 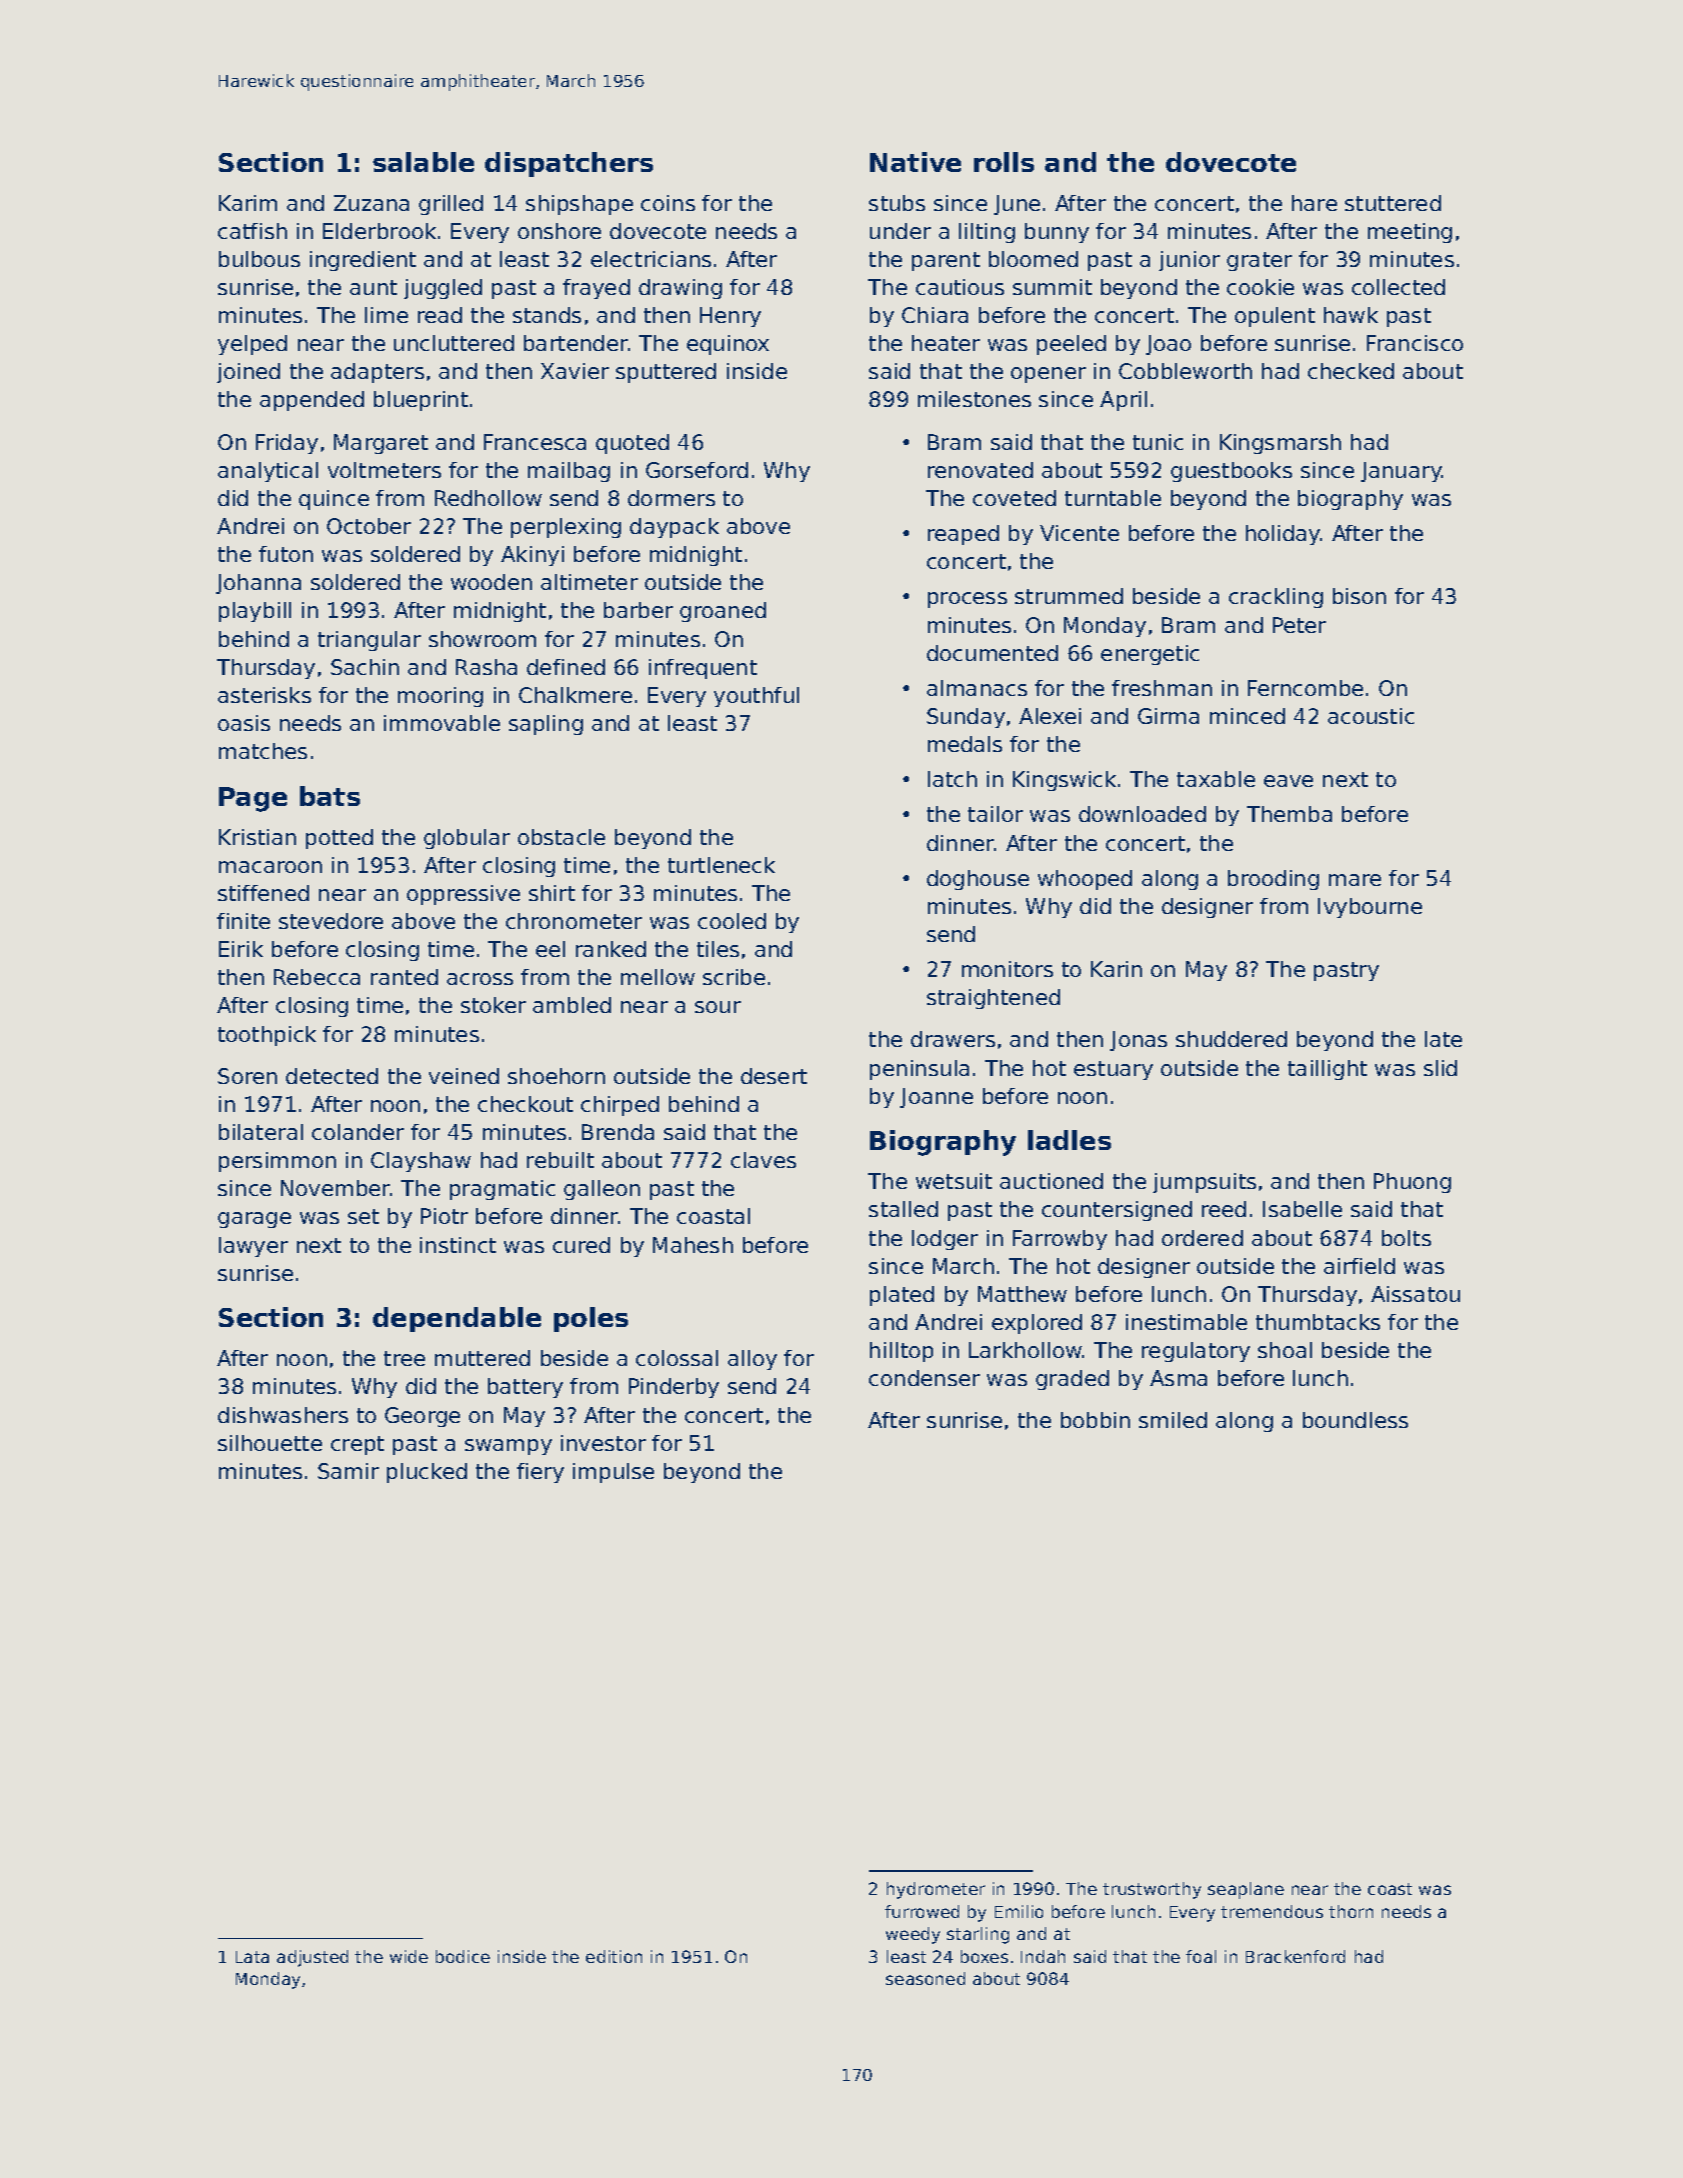 I want to click on Elderbrook, so click(x=379, y=231).
